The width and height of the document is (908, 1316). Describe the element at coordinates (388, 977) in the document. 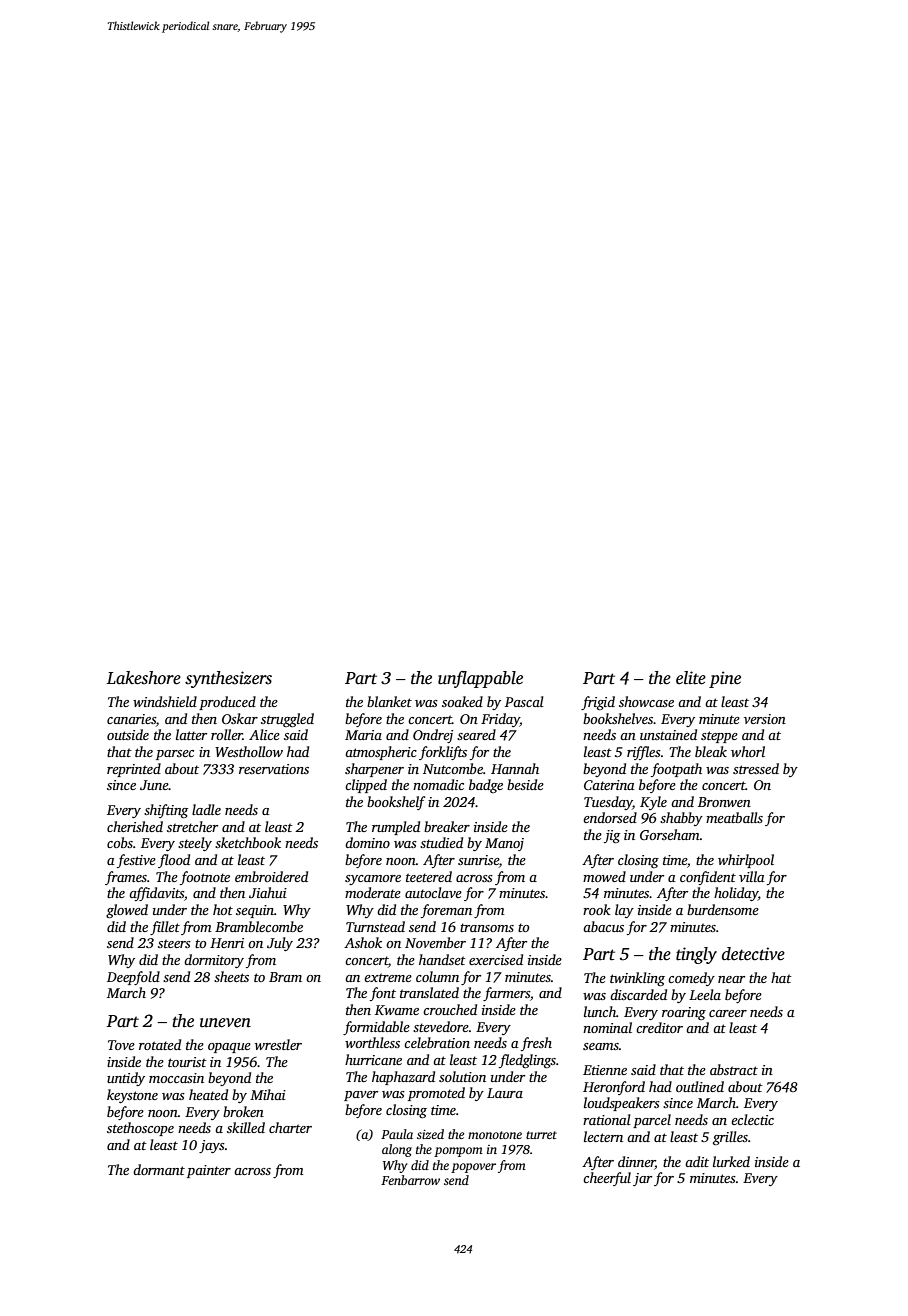

I see `extreme` at that location.
